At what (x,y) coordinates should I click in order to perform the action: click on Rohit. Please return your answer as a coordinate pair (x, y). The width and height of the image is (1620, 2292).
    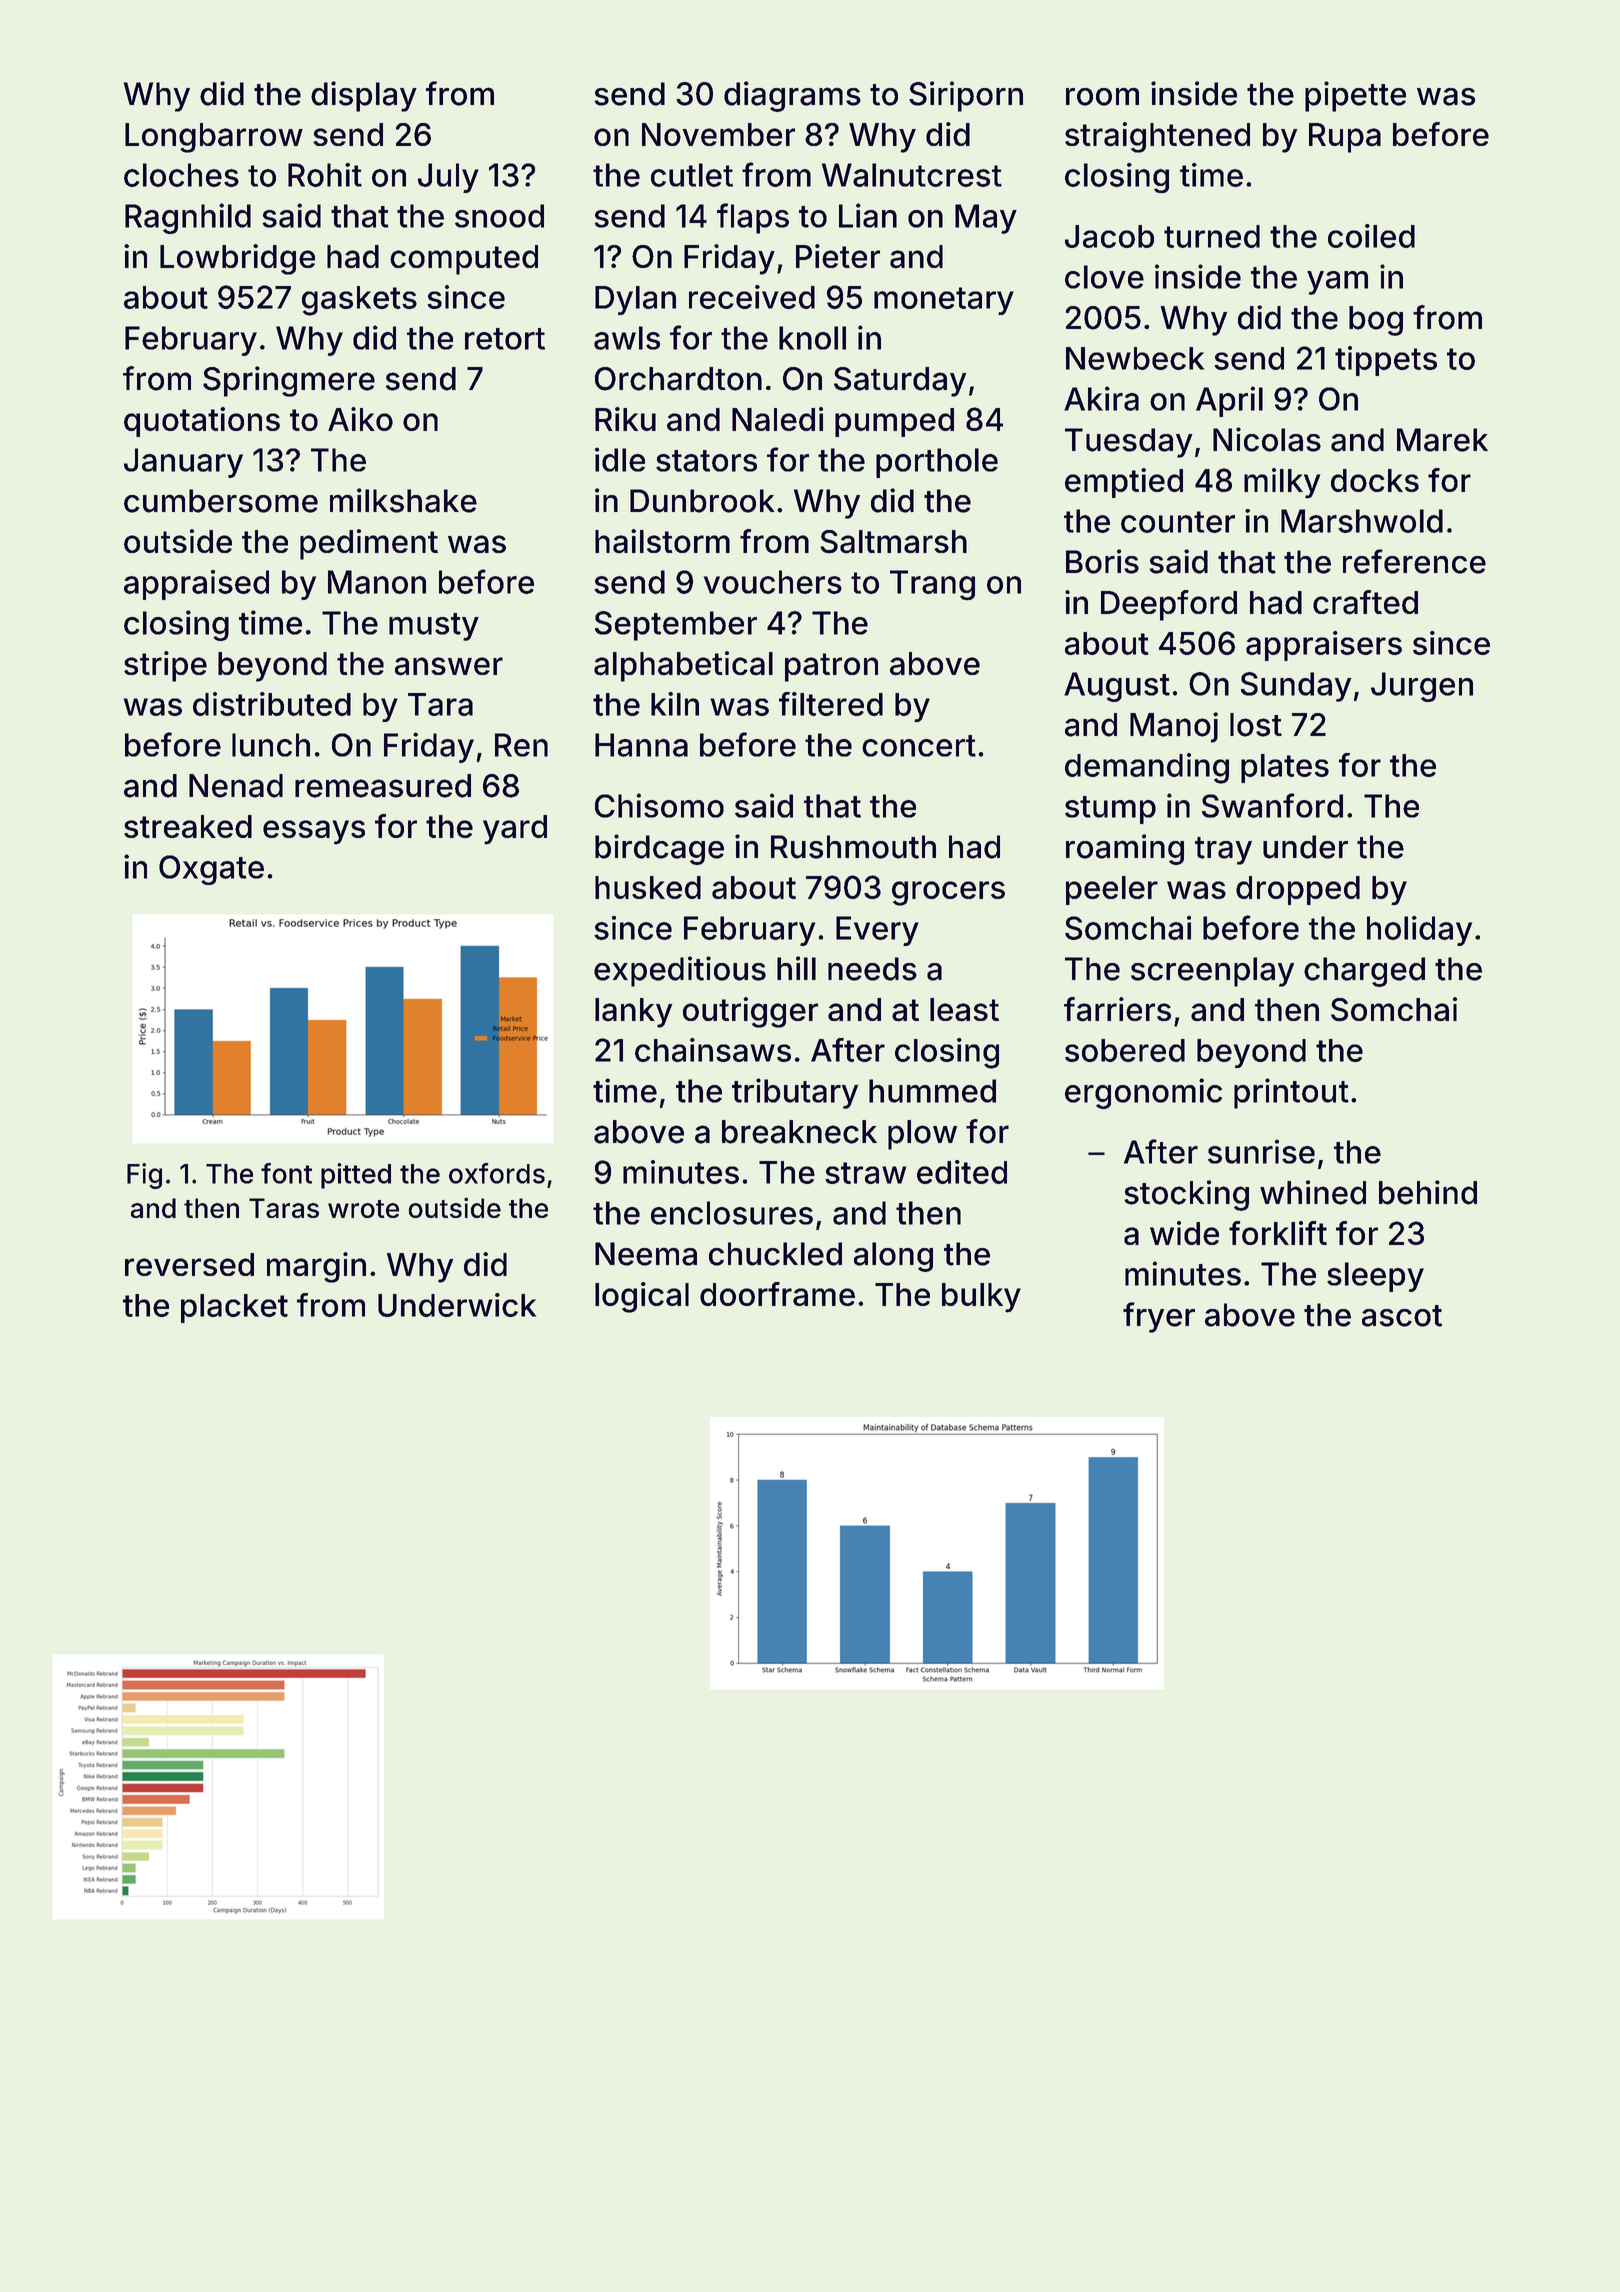
    Looking at the image, I should click on (325, 175).
